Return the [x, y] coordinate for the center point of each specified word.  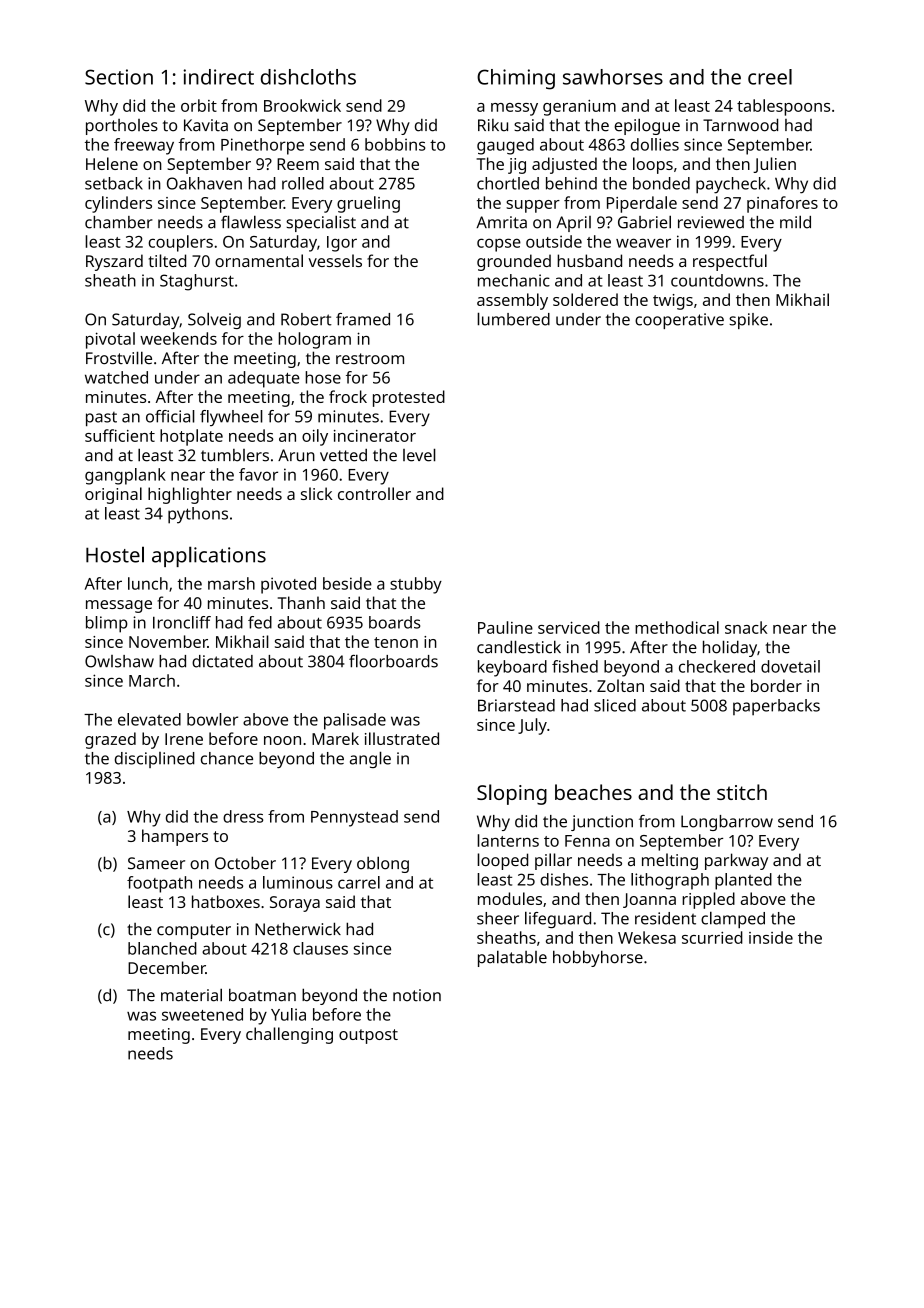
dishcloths [308, 77]
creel [770, 77]
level [419, 455]
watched [116, 377]
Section [119, 77]
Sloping [512, 794]
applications [209, 556]
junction [602, 823]
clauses [320, 948]
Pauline [505, 627]
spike [748, 321]
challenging [289, 1035]
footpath [159, 884]
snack [746, 627]
